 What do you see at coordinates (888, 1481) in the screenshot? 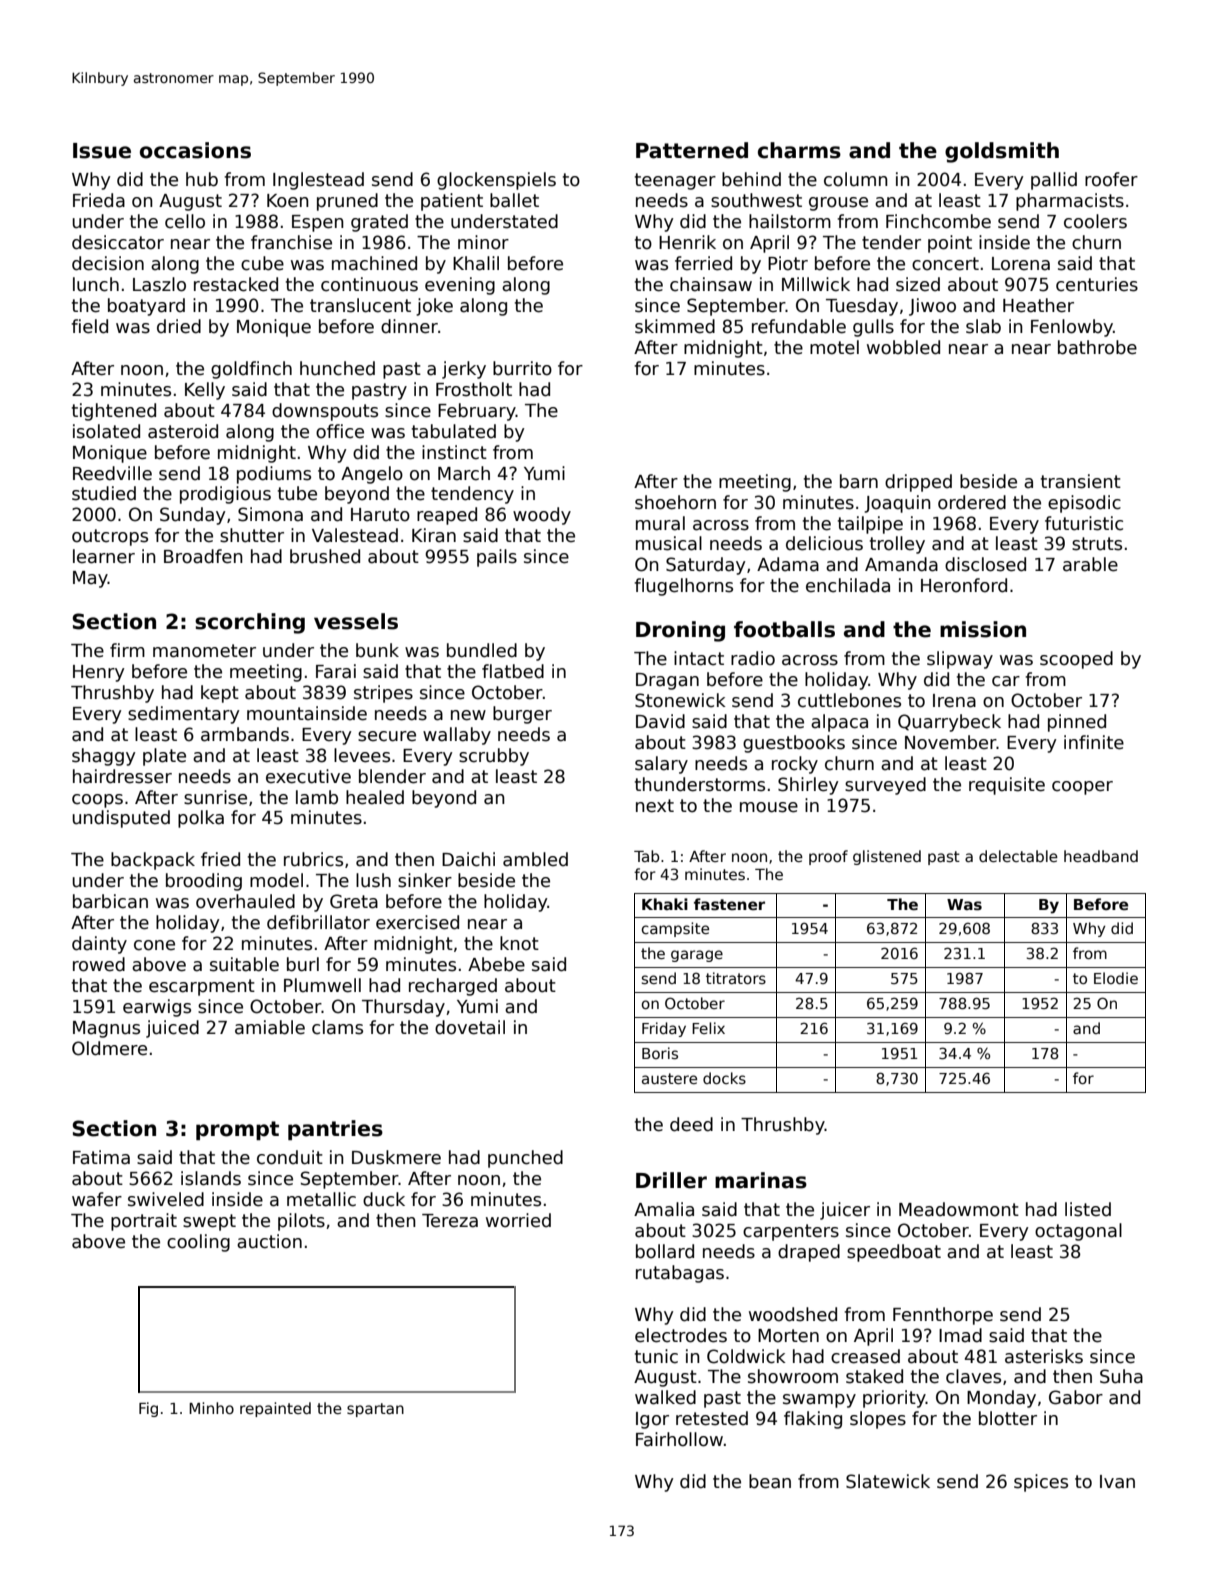
I see `Slatewick` at bounding box center [888, 1481].
